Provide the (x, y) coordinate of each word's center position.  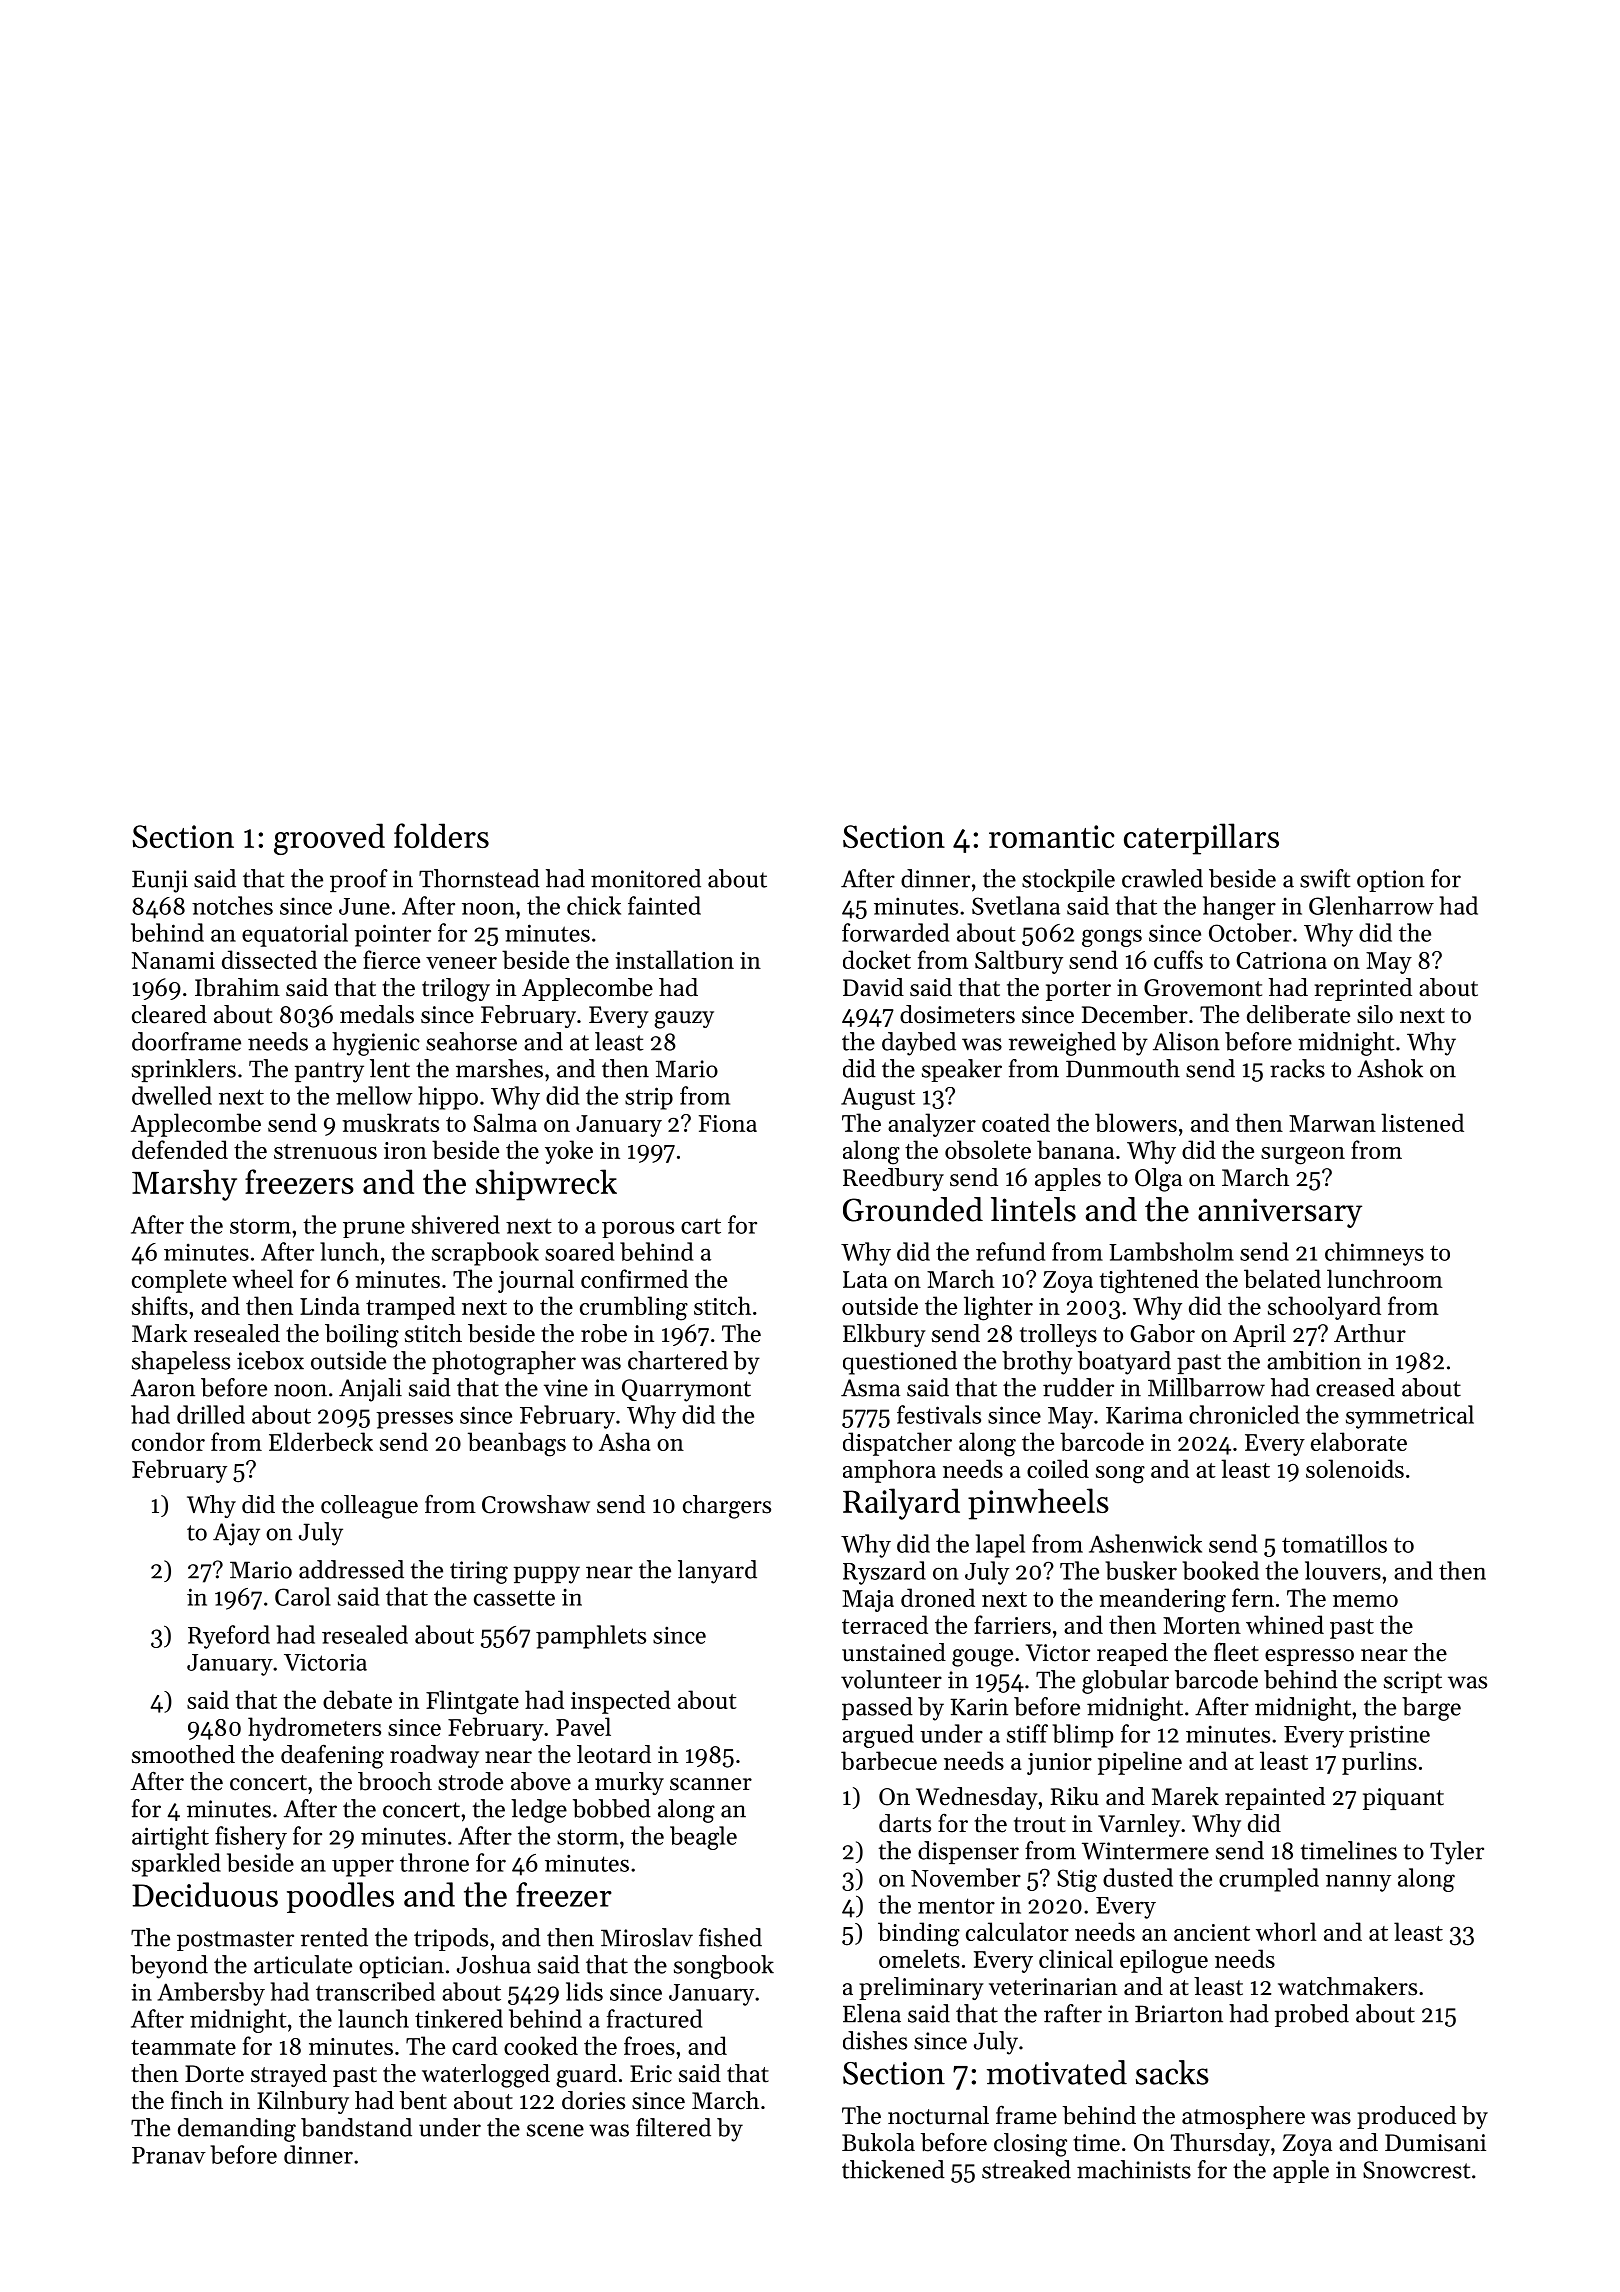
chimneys (1374, 1254)
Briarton (1179, 2014)
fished (730, 1937)
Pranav (169, 2155)
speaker (962, 1070)
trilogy (456, 990)
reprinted (1363, 989)
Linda (330, 1305)
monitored (646, 878)
